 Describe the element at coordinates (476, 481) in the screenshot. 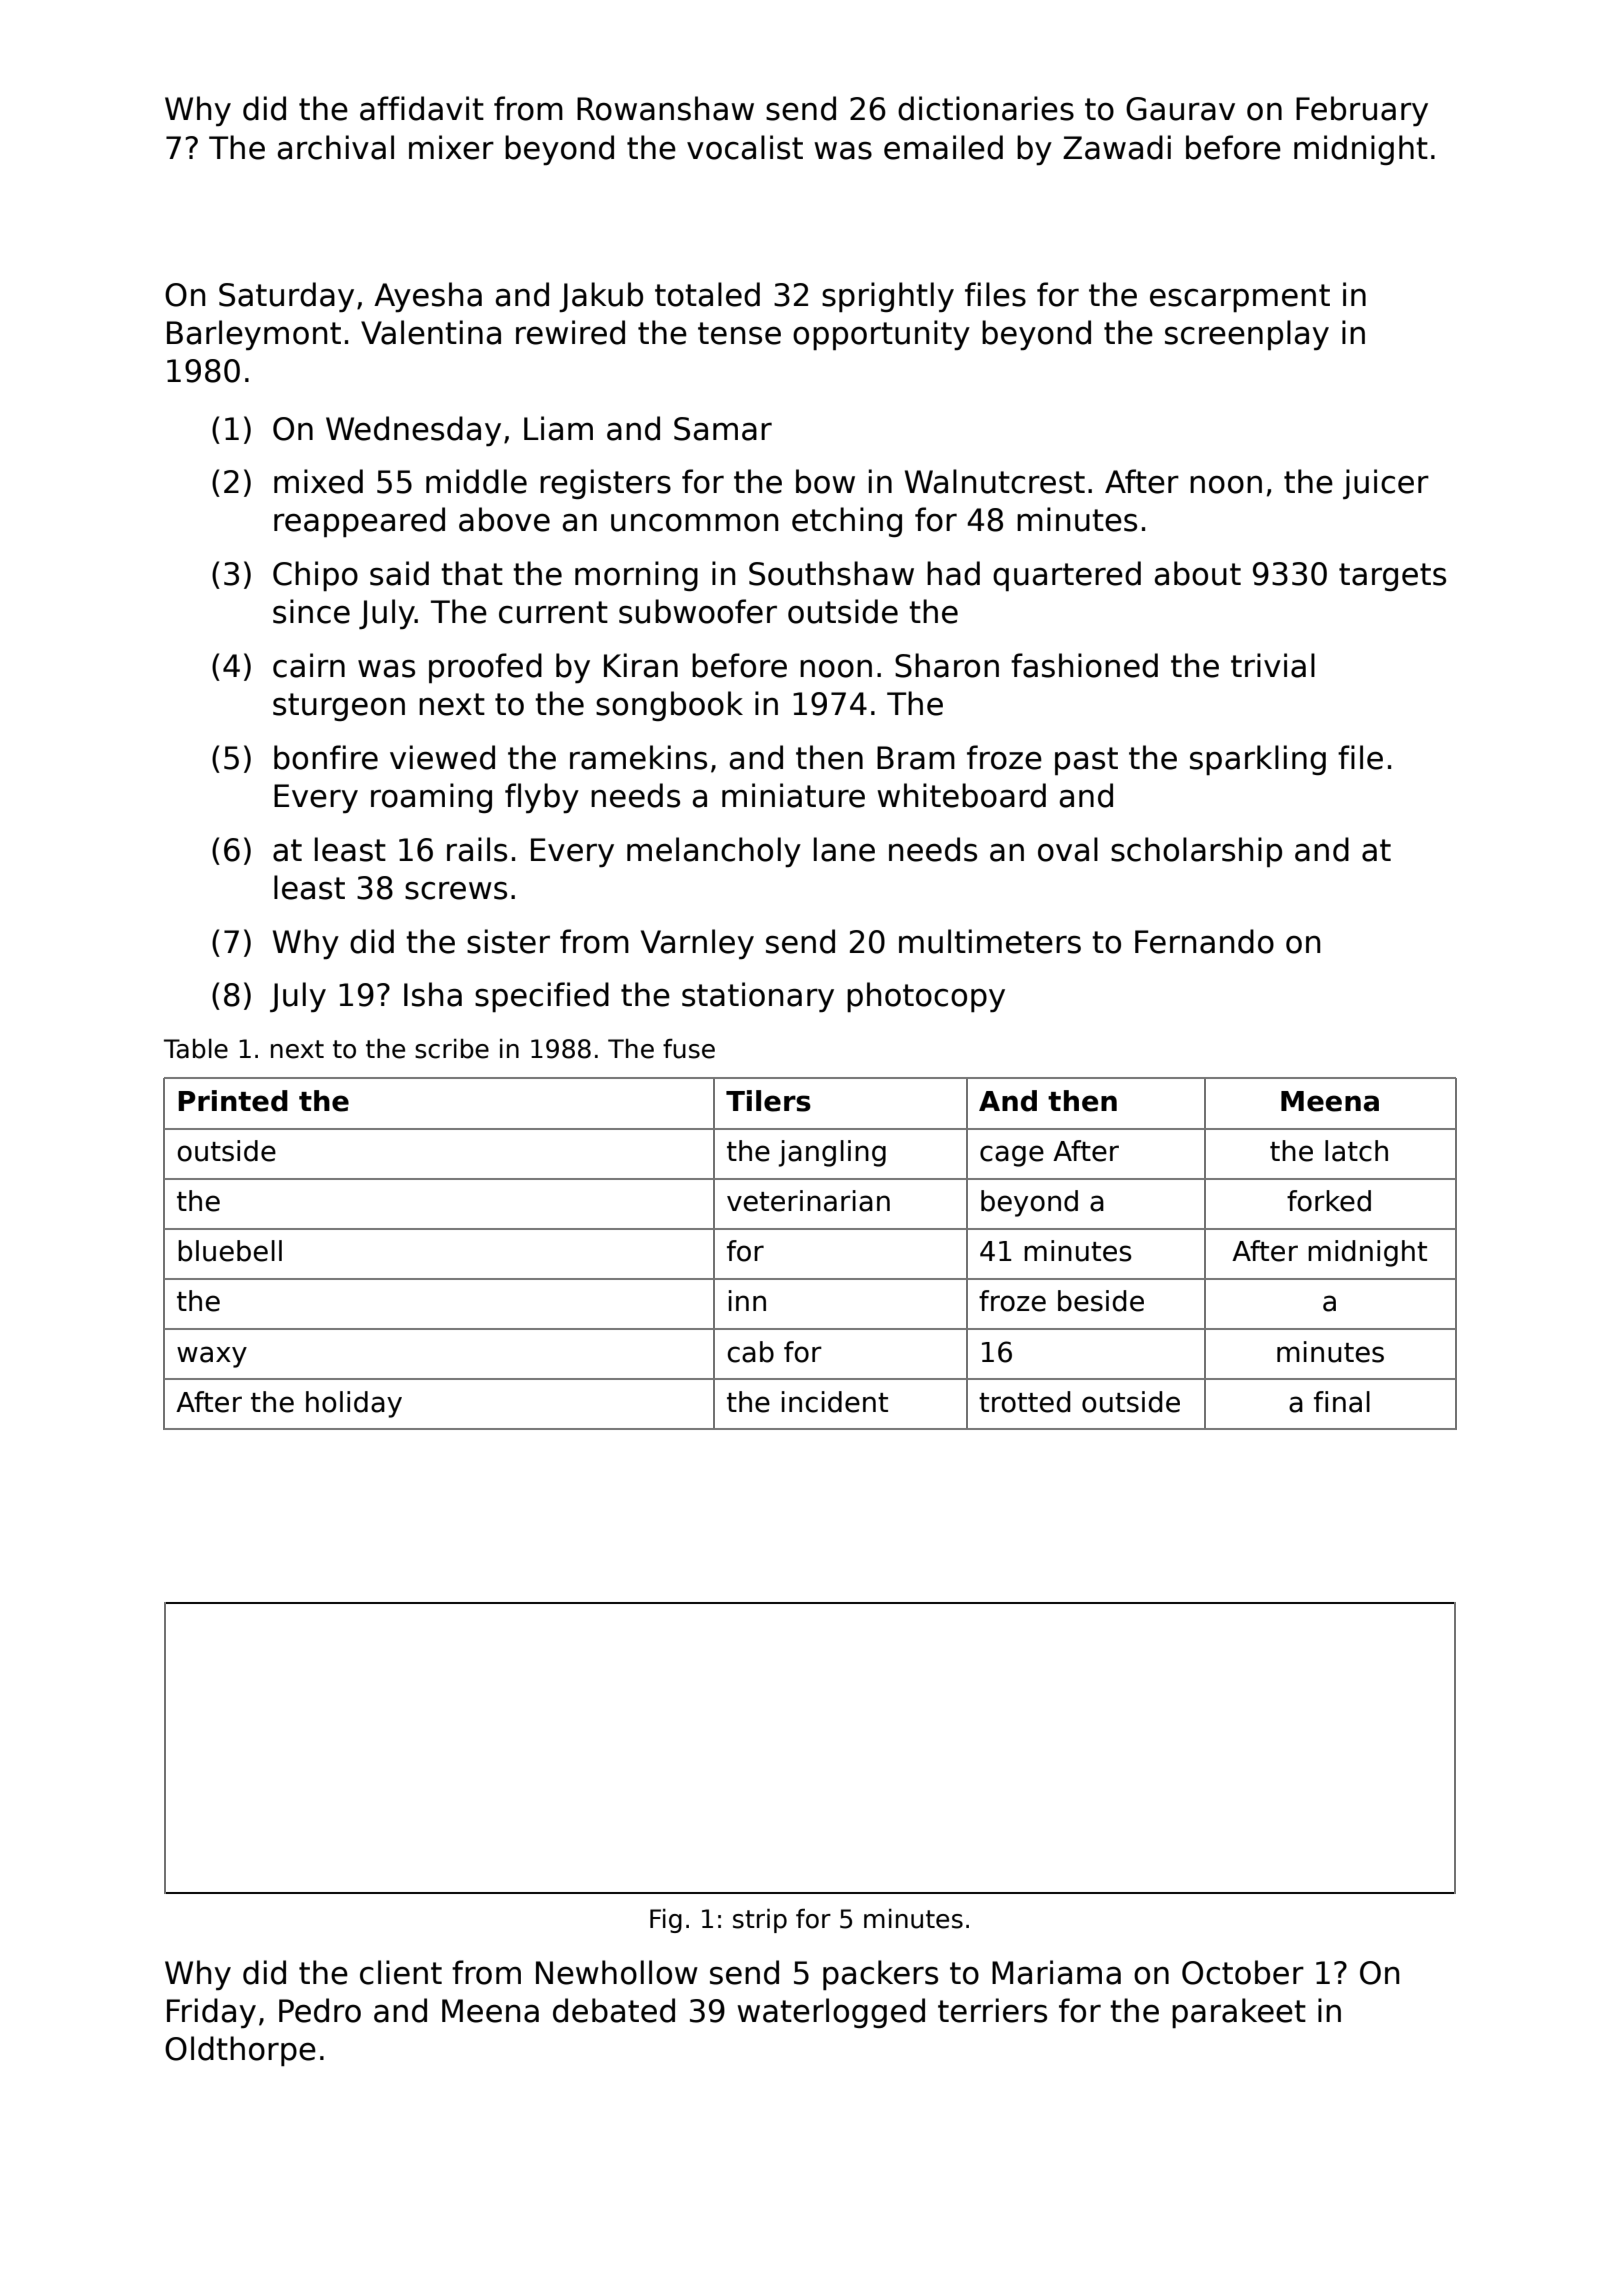

I see `middle` at that location.
